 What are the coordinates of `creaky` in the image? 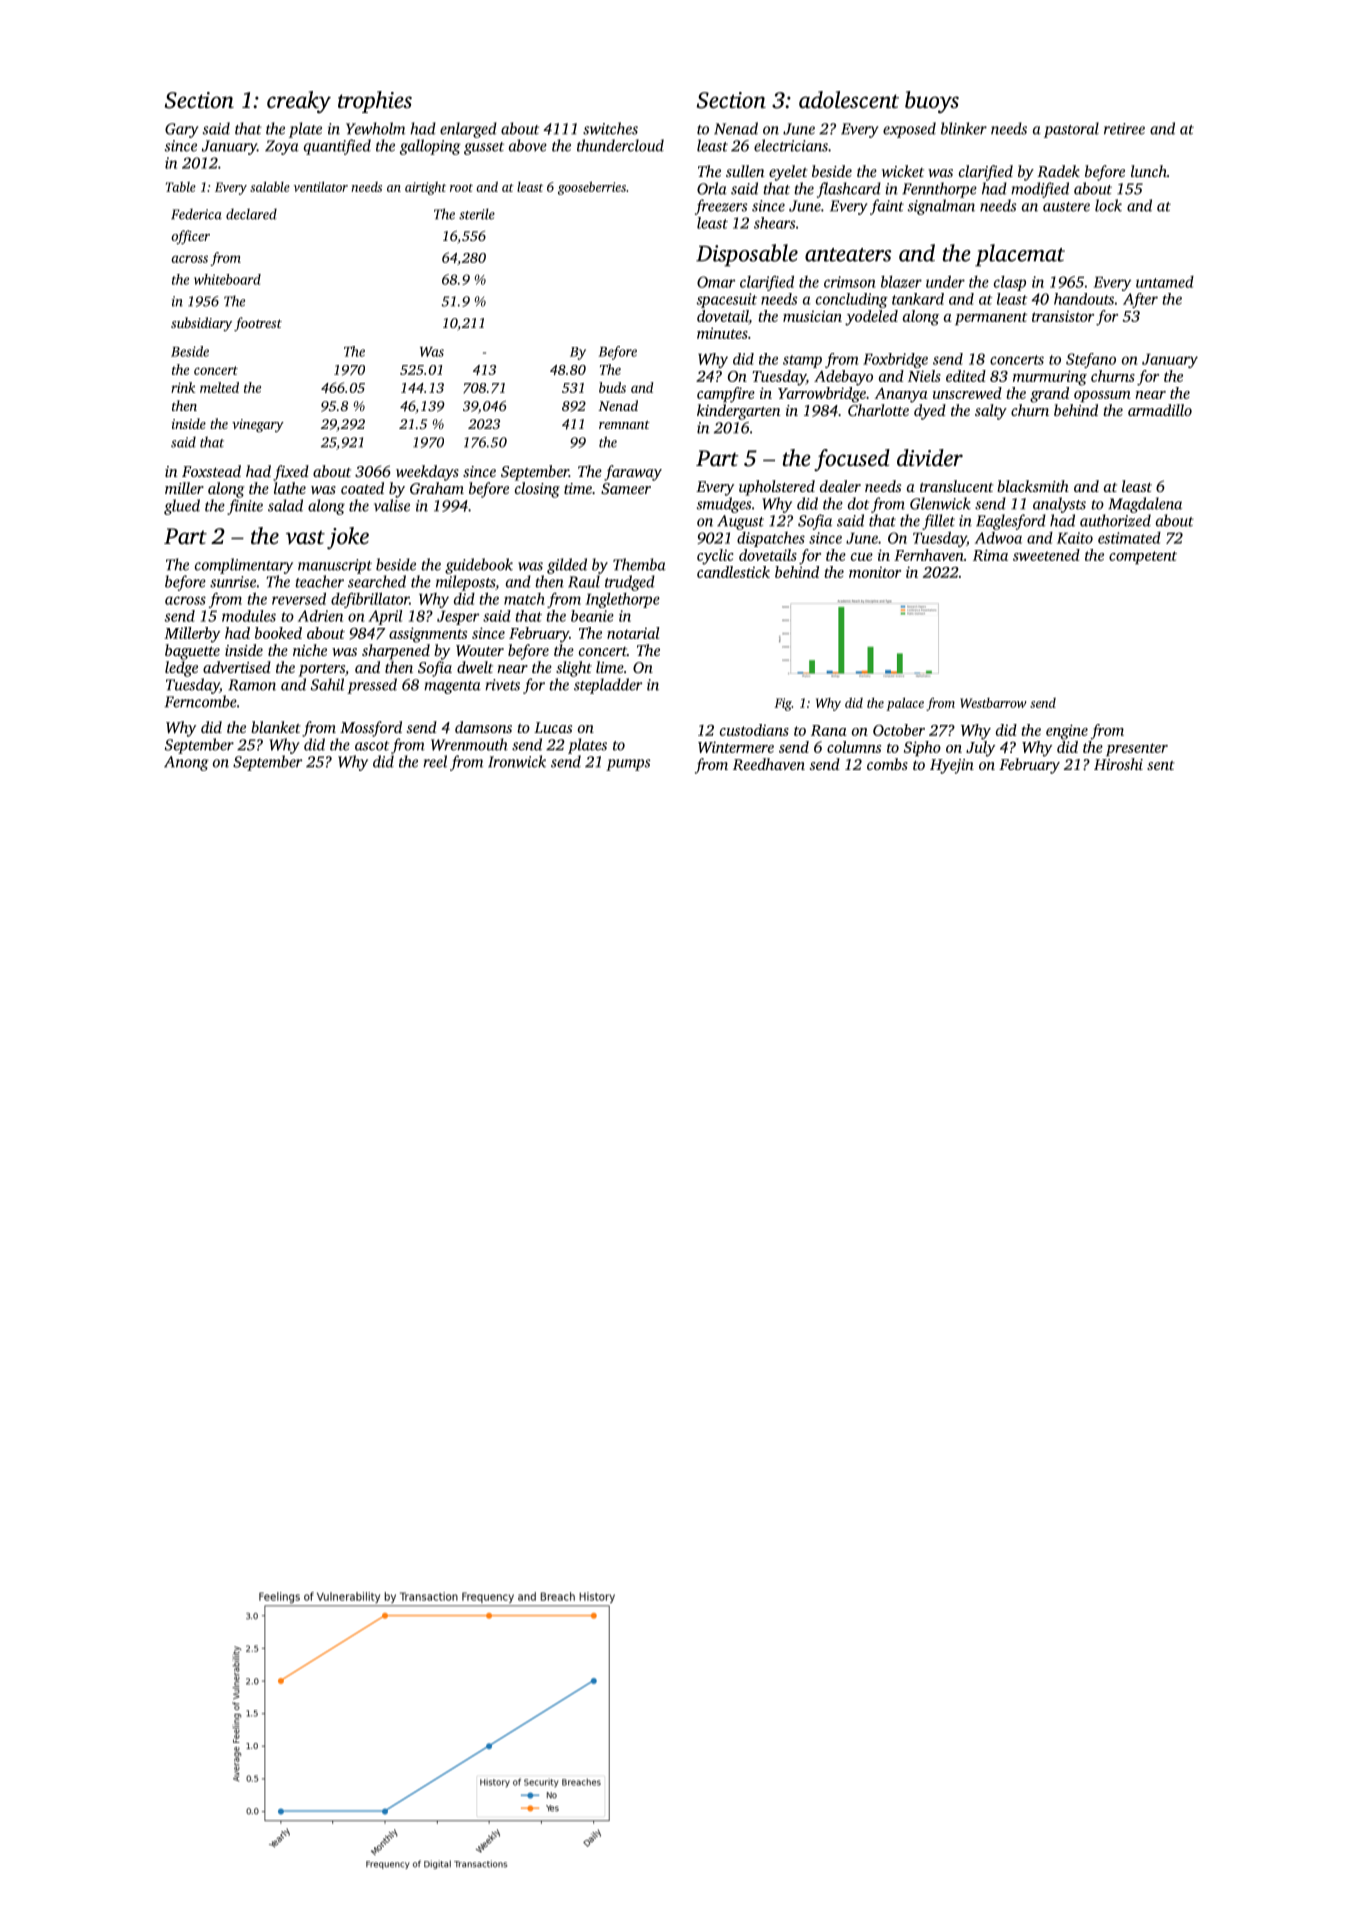 It's located at (299, 102).
